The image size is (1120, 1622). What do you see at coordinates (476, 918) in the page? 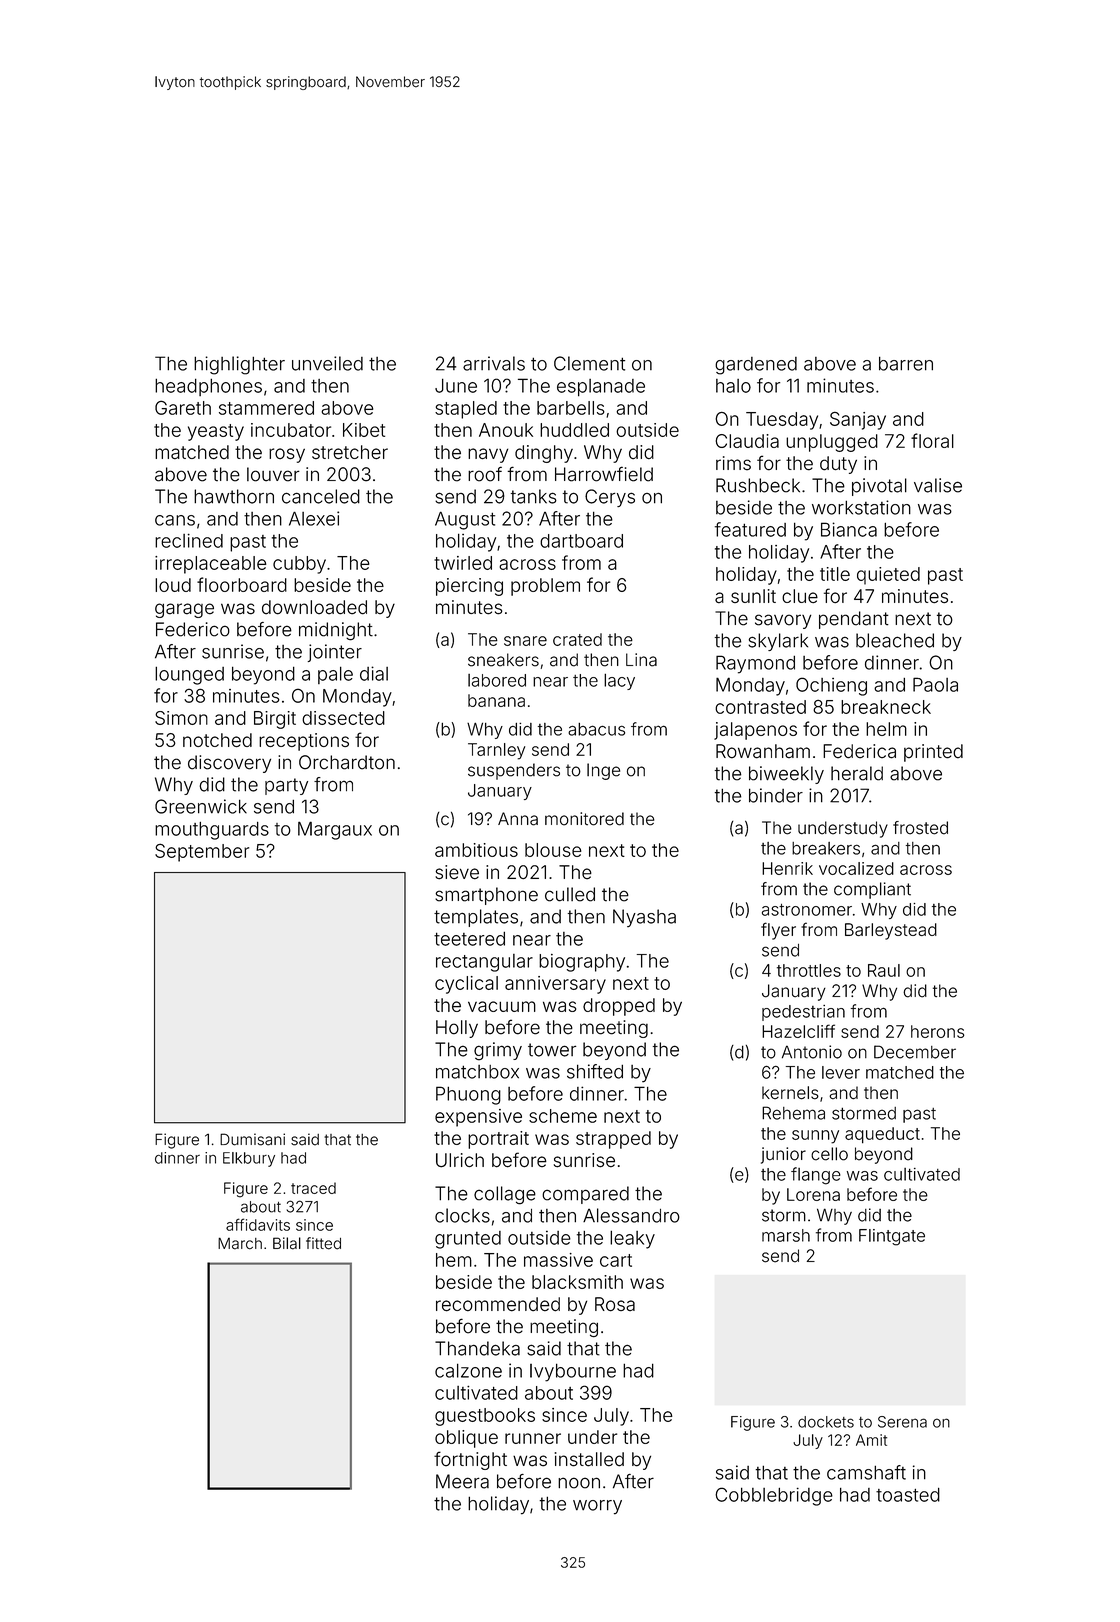
I see `templates` at bounding box center [476, 918].
